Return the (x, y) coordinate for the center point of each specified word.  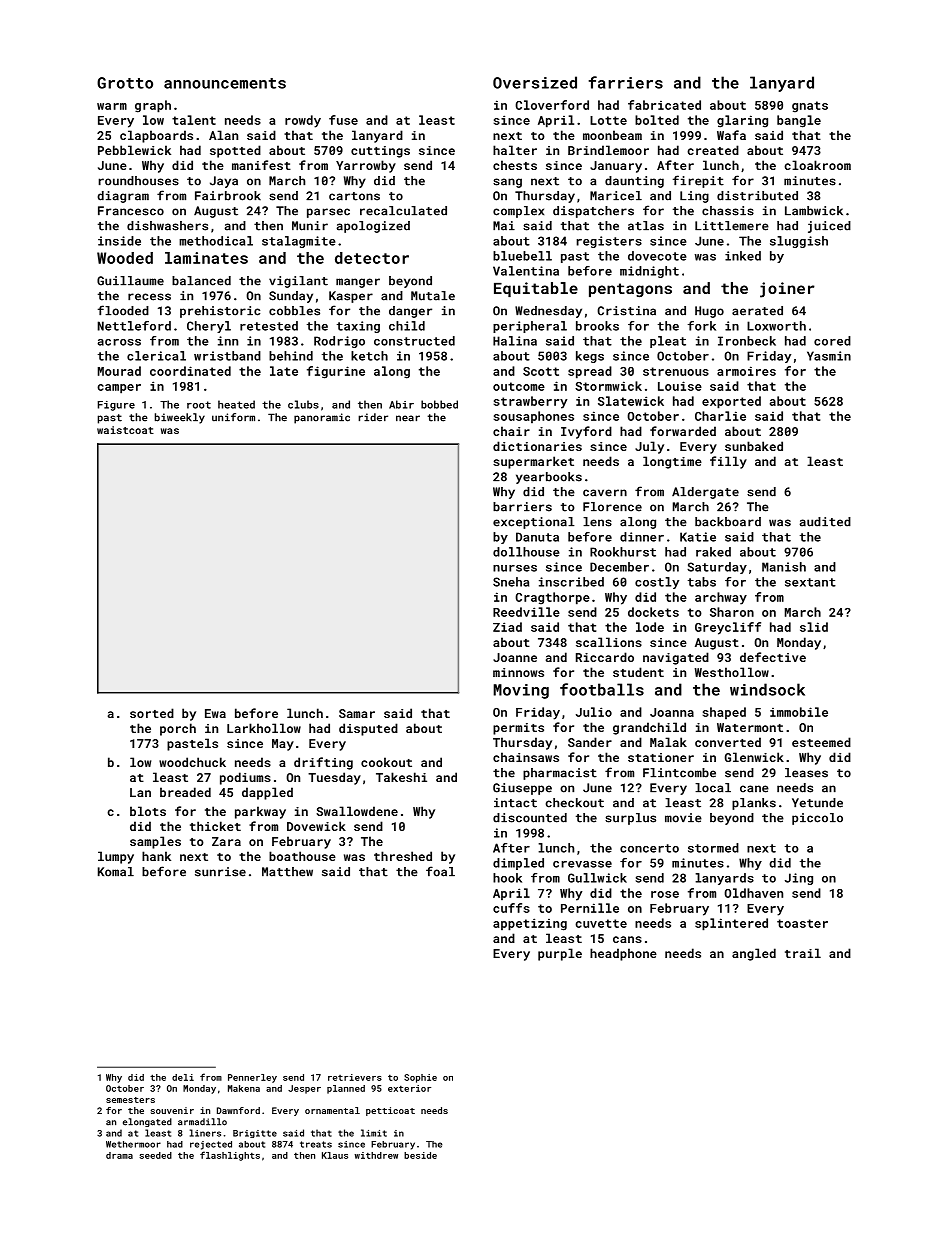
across (119, 342)
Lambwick (814, 211)
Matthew (287, 872)
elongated (147, 1122)
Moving (521, 691)
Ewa (215, 713)
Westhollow (732, 672)
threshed (403, 856)
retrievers (355, 1077)
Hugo (709, 312)
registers (609, 242)
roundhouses (139, 181)
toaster (802, 923)
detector (372, 258)
